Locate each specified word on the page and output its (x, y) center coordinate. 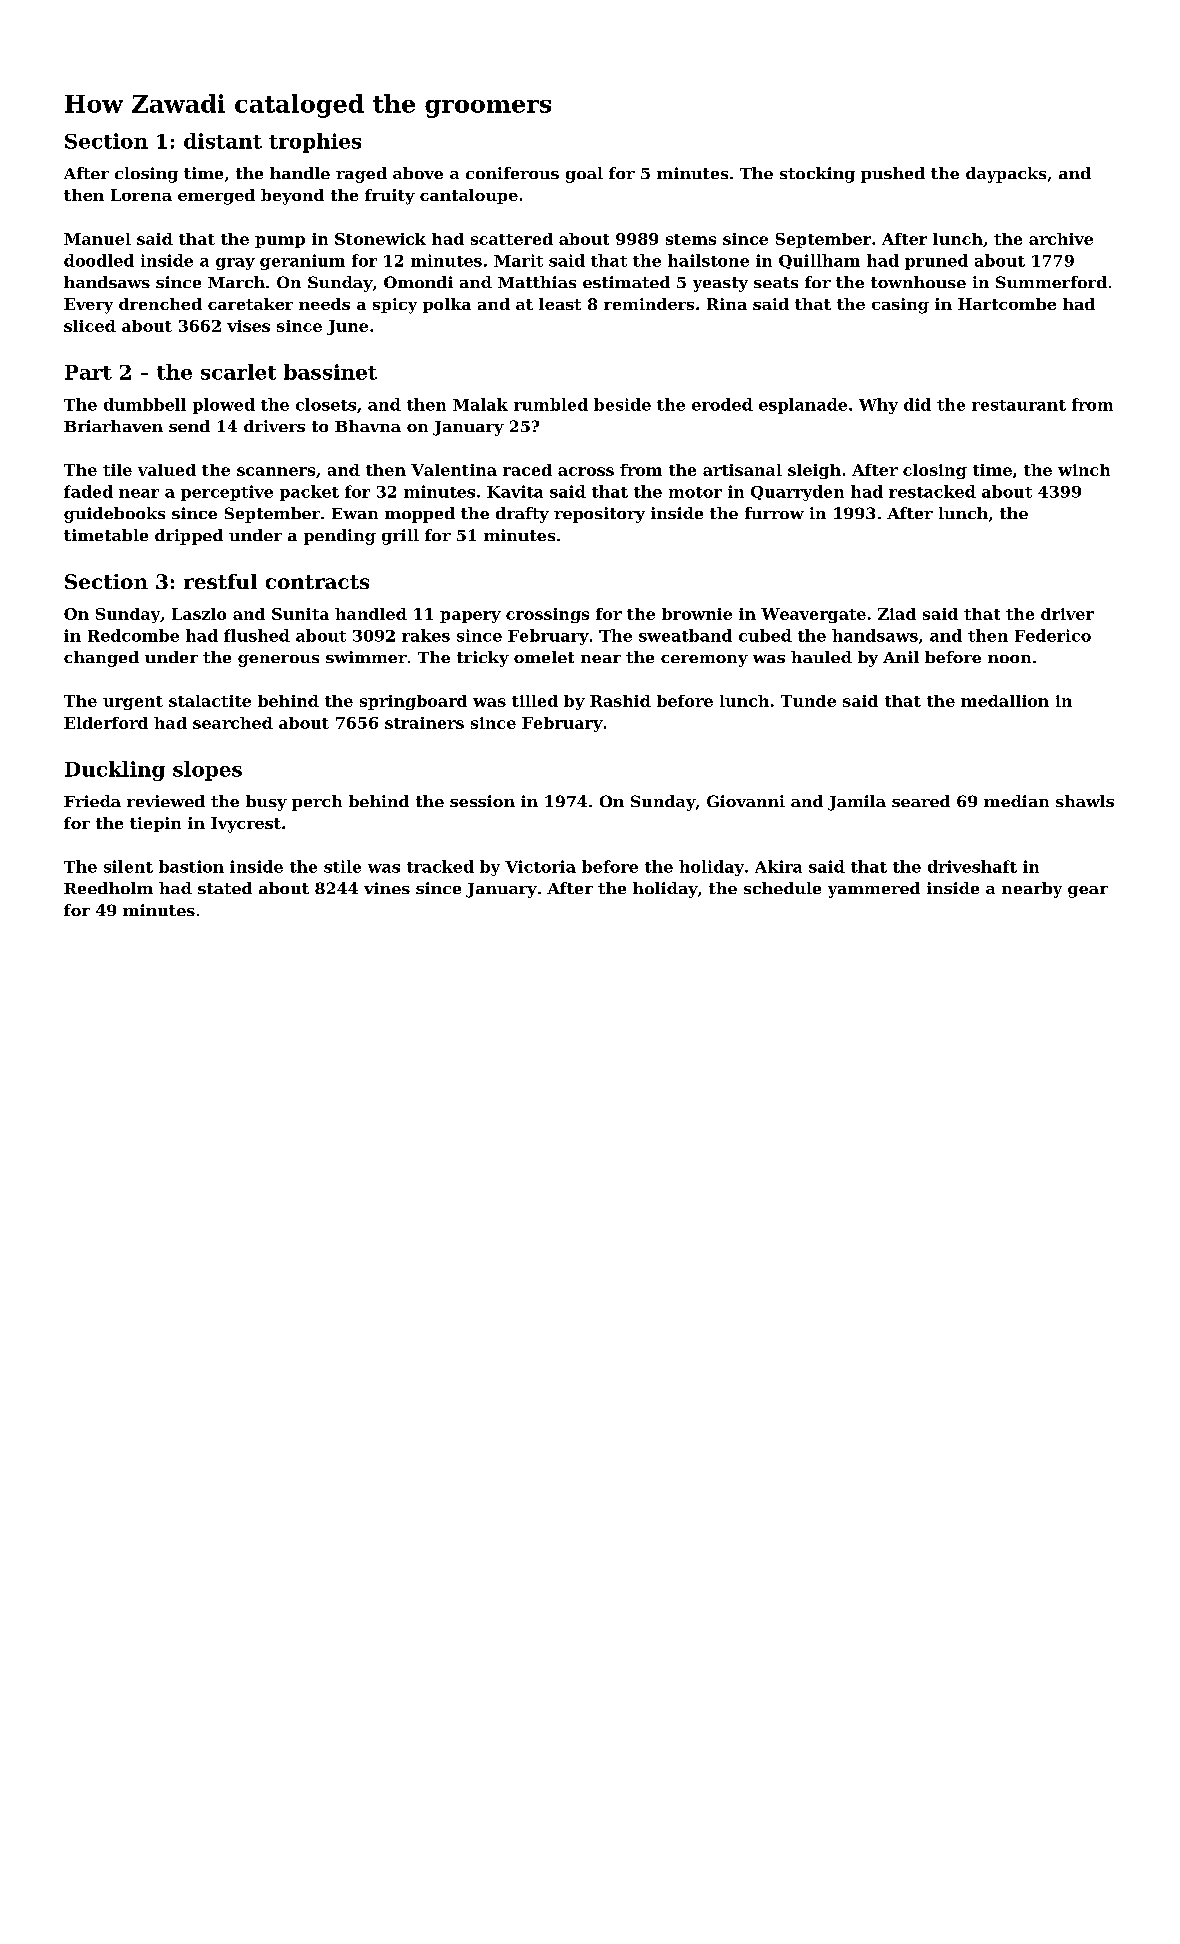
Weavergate (813, 615)
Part (88, 372)
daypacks (1006, 175)
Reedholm (108, 888)
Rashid (620, 701)
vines (387, 888)
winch (1084, 470)
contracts (317, 582)
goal (584, 175)
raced (527, 470)
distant (223, 141)
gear (1088, 892)
